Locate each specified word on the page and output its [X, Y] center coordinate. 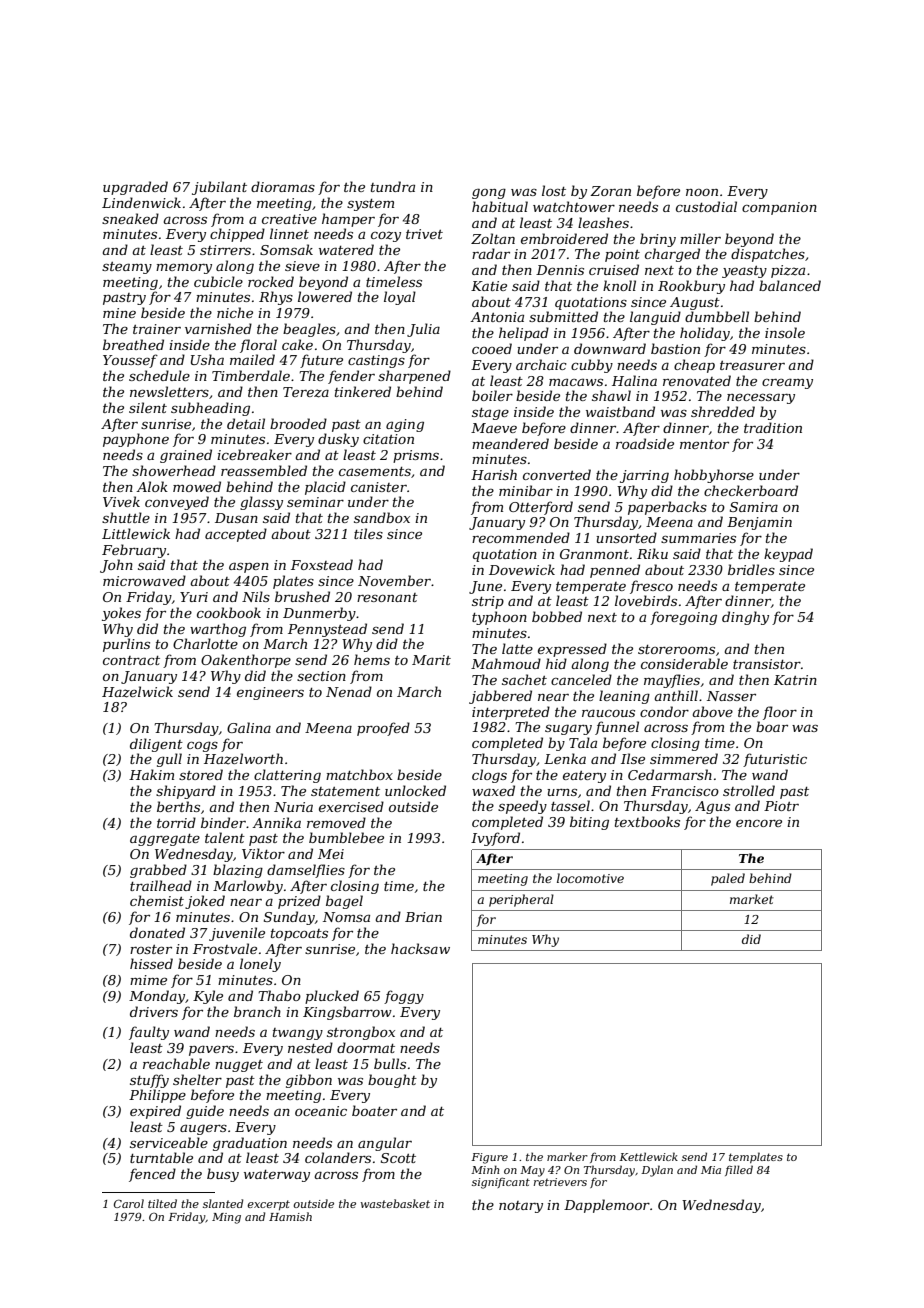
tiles [368, 533]
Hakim [151, 774]
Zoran [610, 191]
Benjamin [759, 523]
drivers [154, 1011]
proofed [383, 729]
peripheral [521, 900]
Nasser [731, 696]
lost [554, 190]
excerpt [268, 1205]
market [752, 899]
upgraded [135, 188]
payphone [136, 440]
